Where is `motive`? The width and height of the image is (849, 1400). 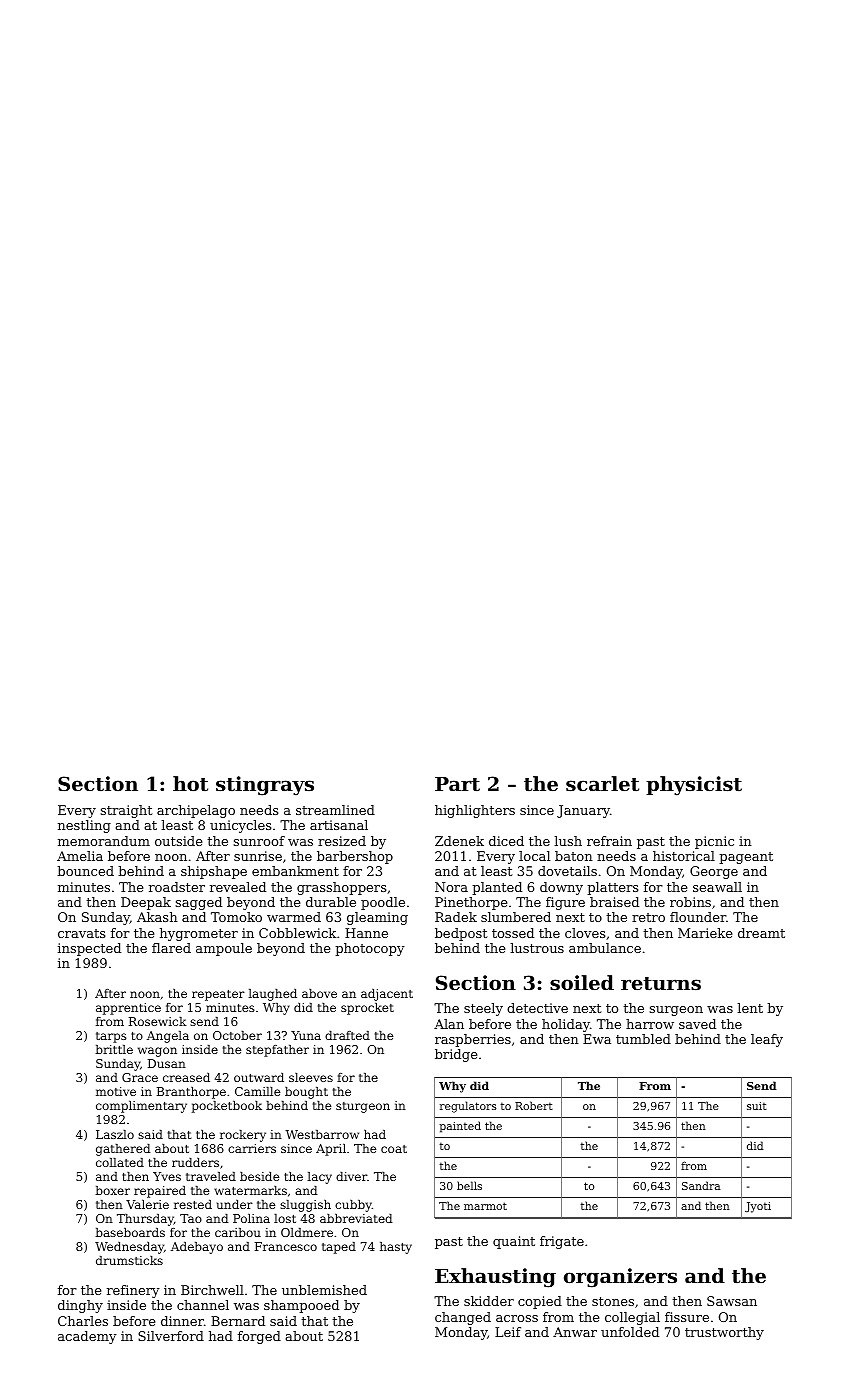 motive is located at coordinates (116, 1091).
